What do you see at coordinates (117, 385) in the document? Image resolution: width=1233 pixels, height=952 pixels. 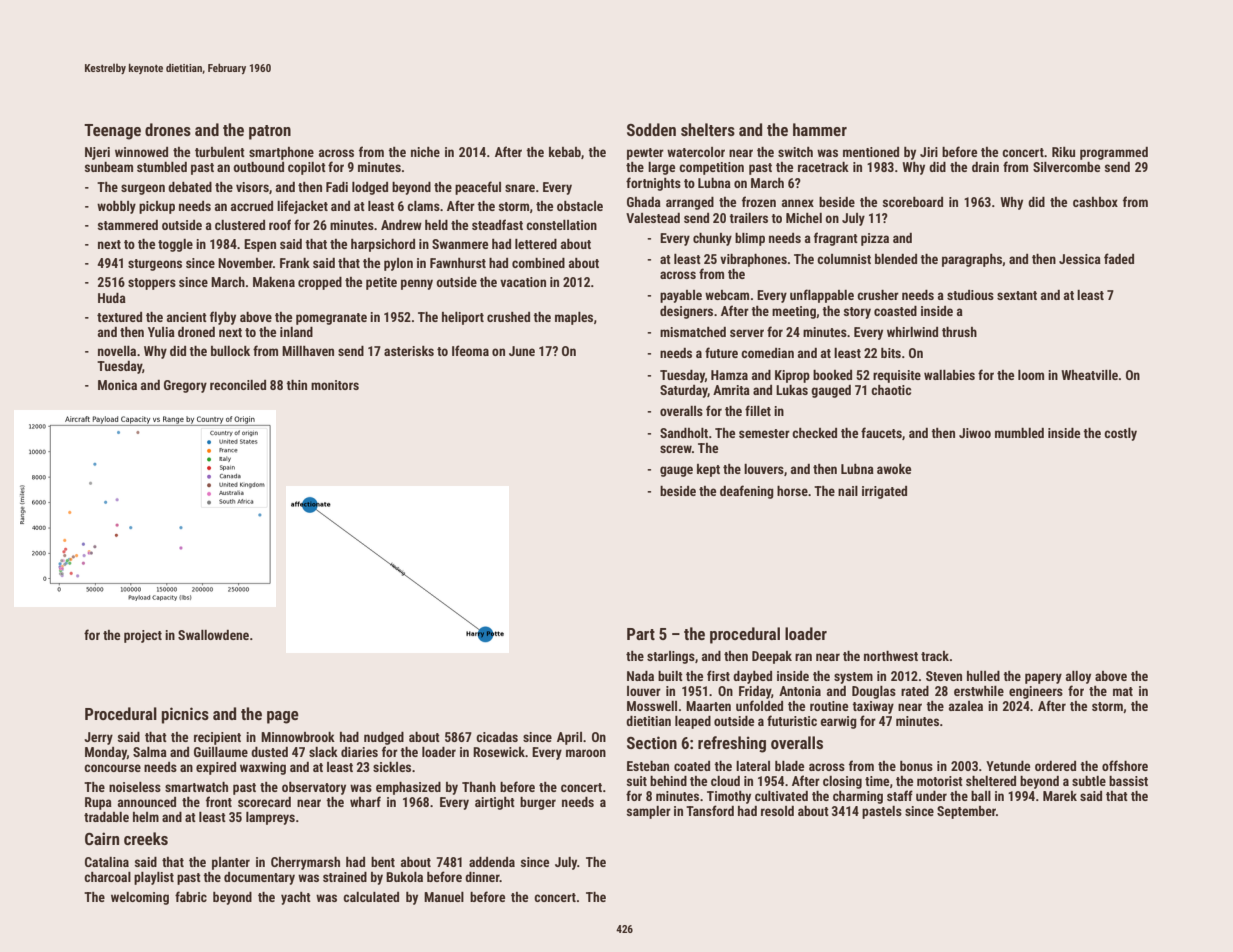 I see `Monica` at bounding box center [117, 385].
